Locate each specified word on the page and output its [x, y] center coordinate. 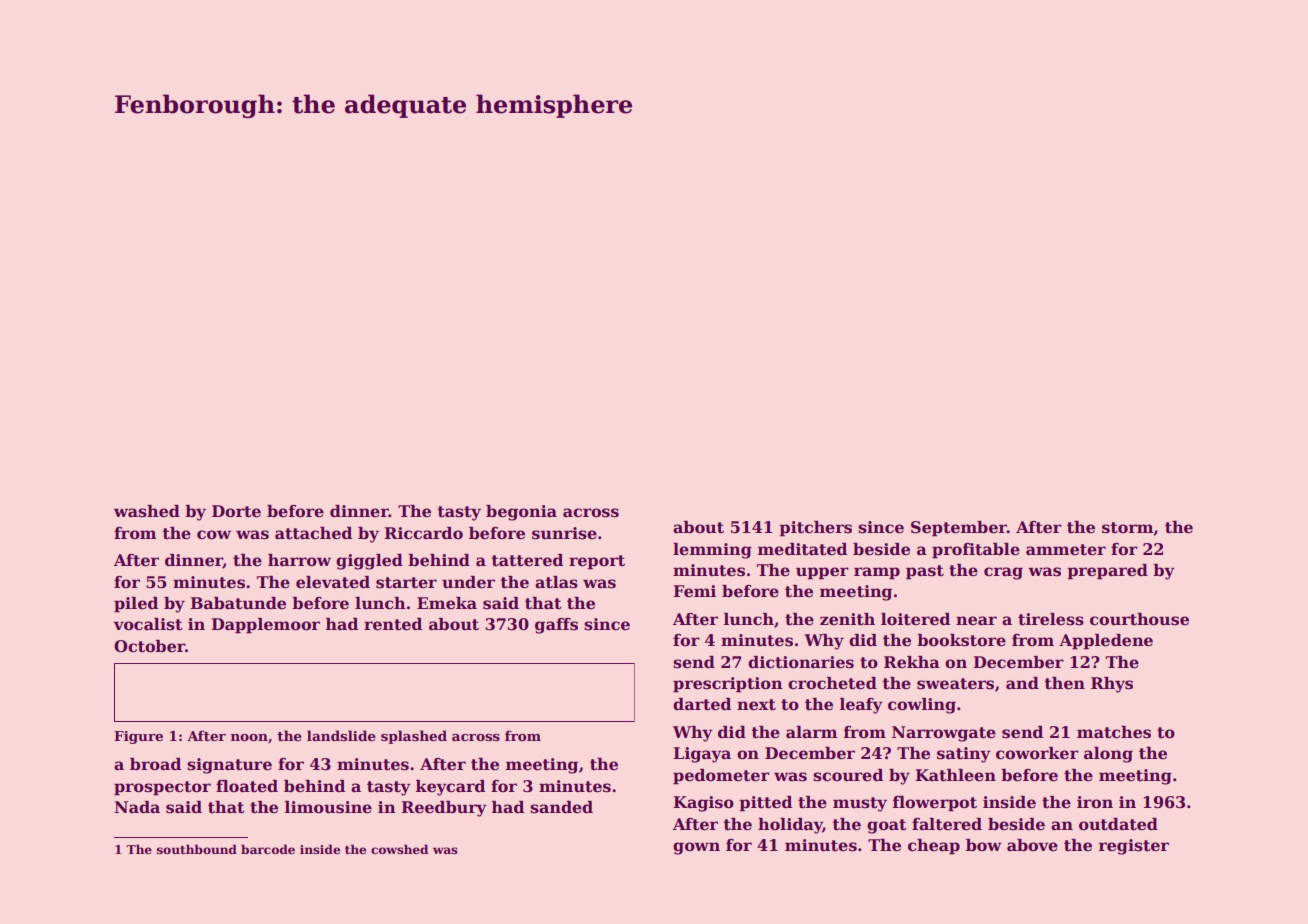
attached [313, 533]
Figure [138, 737]
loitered [915, 619]
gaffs [556, 626]
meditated [802, 549]
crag [1003, 573]
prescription [728, 685]
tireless [1051, 619]
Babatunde [238, 603]
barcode [268, 849]
